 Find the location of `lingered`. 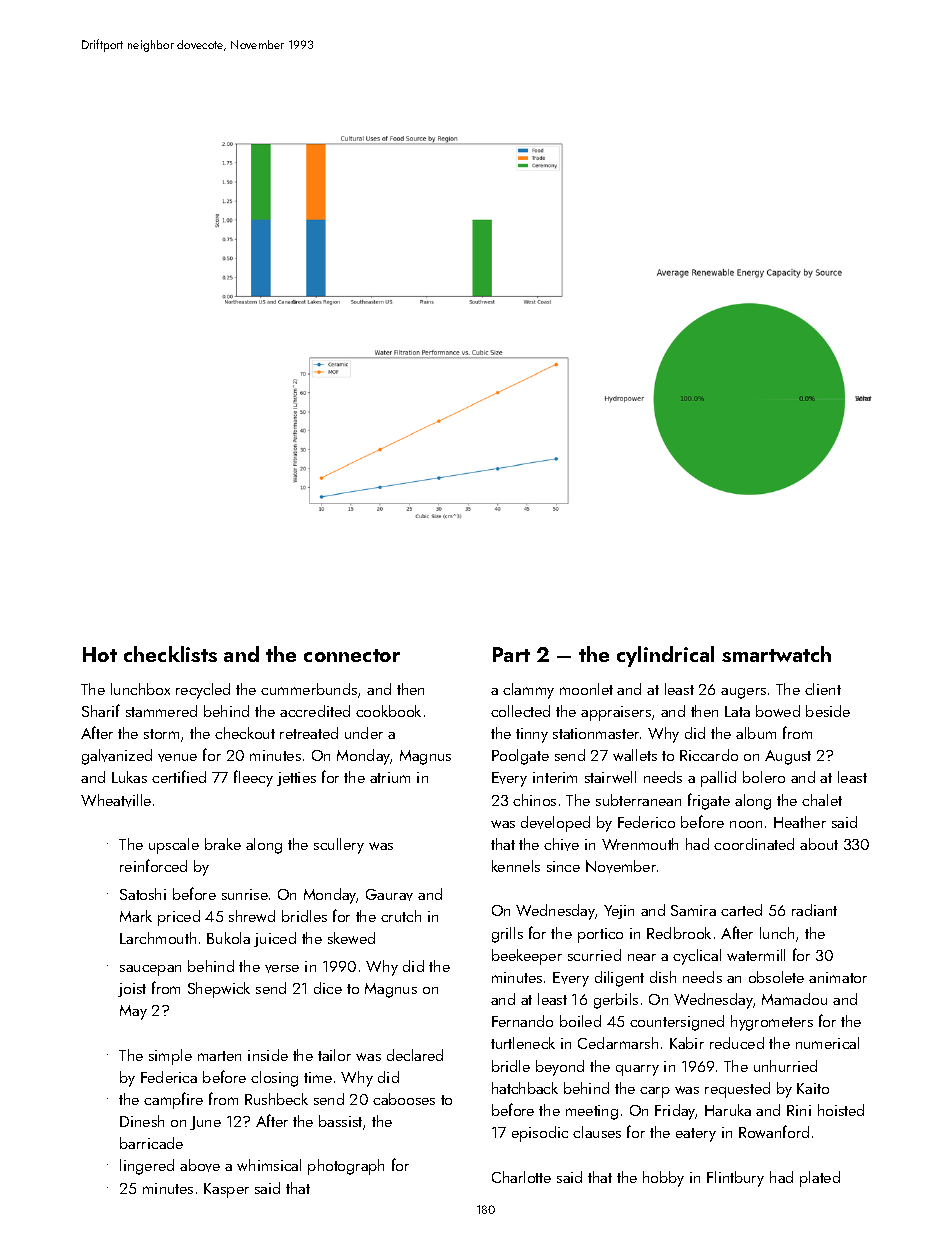

lingered is located at coordinates (147, 1167).
